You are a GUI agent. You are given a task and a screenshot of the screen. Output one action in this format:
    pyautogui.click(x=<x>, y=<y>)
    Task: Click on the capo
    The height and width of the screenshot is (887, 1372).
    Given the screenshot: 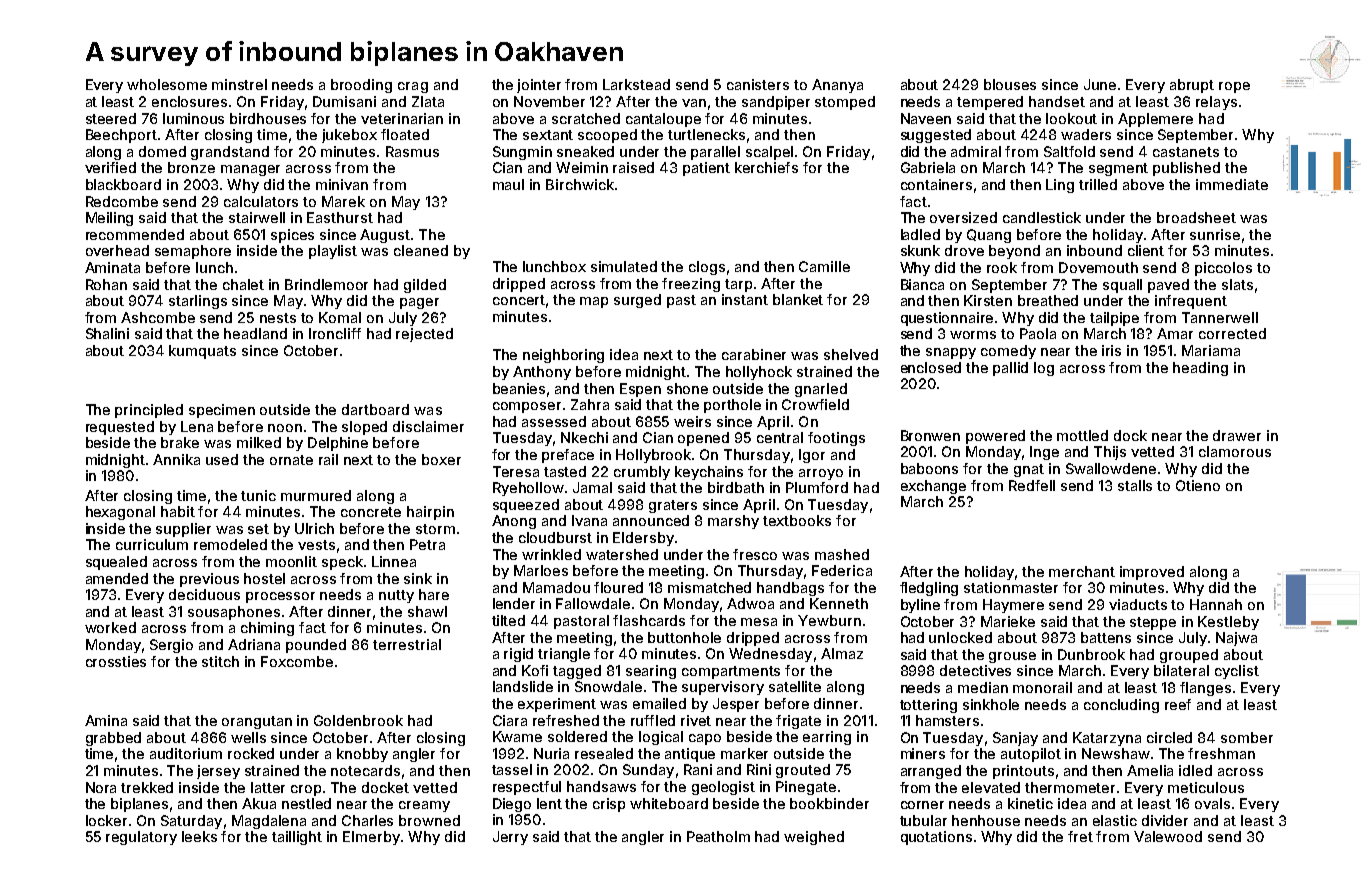 What is the action you would take?
    pyautogui.click(x=705, y=739)
